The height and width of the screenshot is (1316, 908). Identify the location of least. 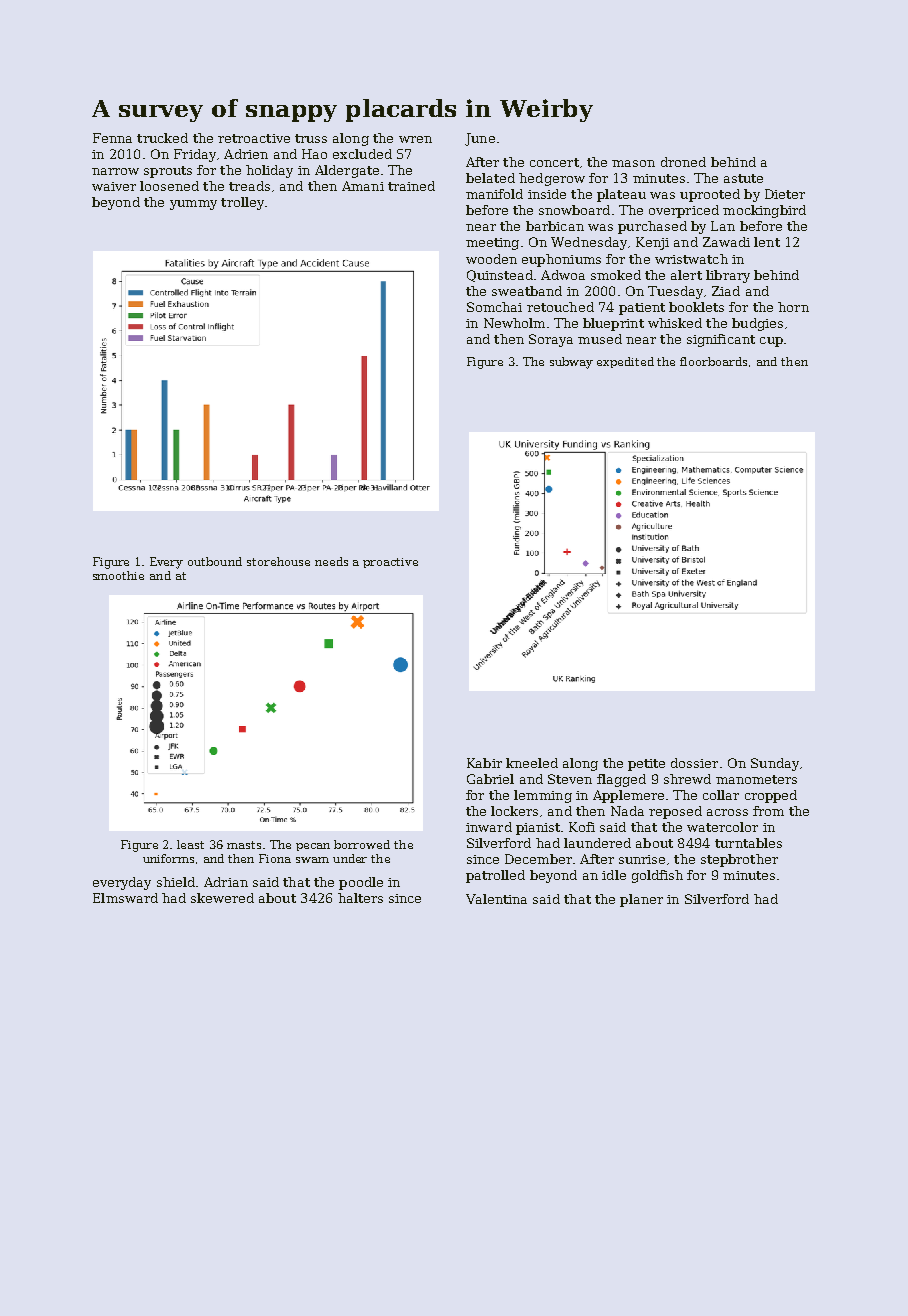
(190, 844).
